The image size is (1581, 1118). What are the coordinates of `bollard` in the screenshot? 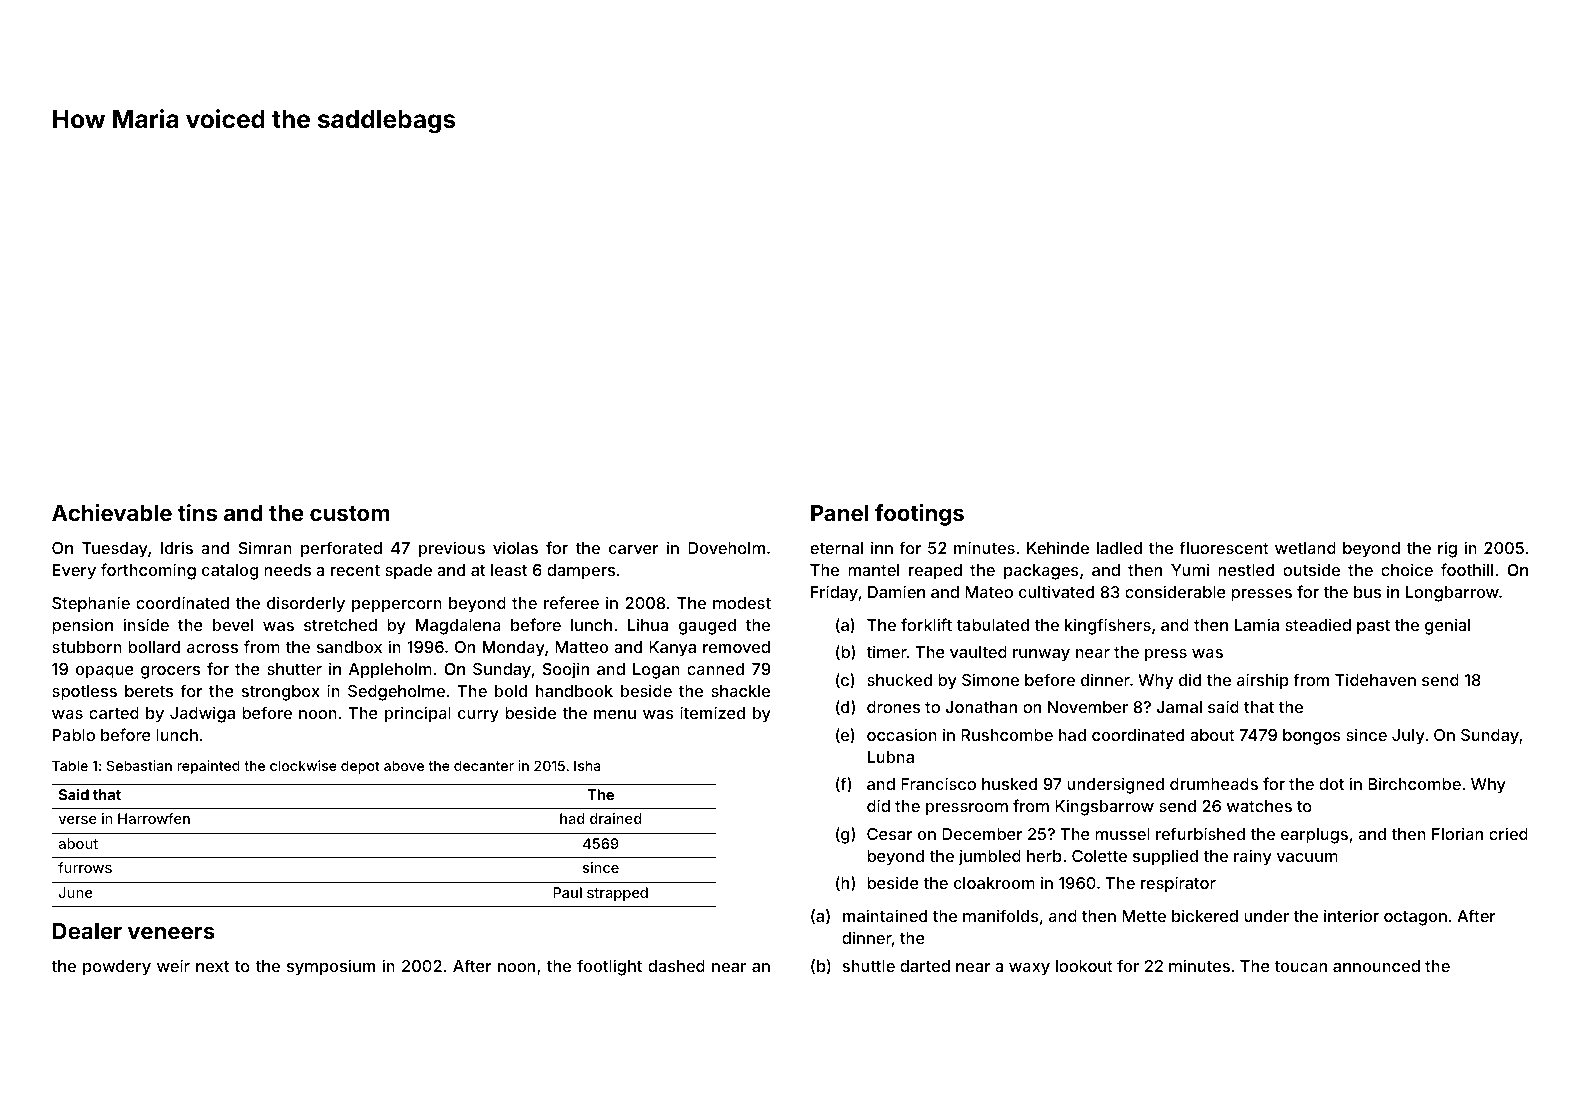 It's located at (154, 647).
